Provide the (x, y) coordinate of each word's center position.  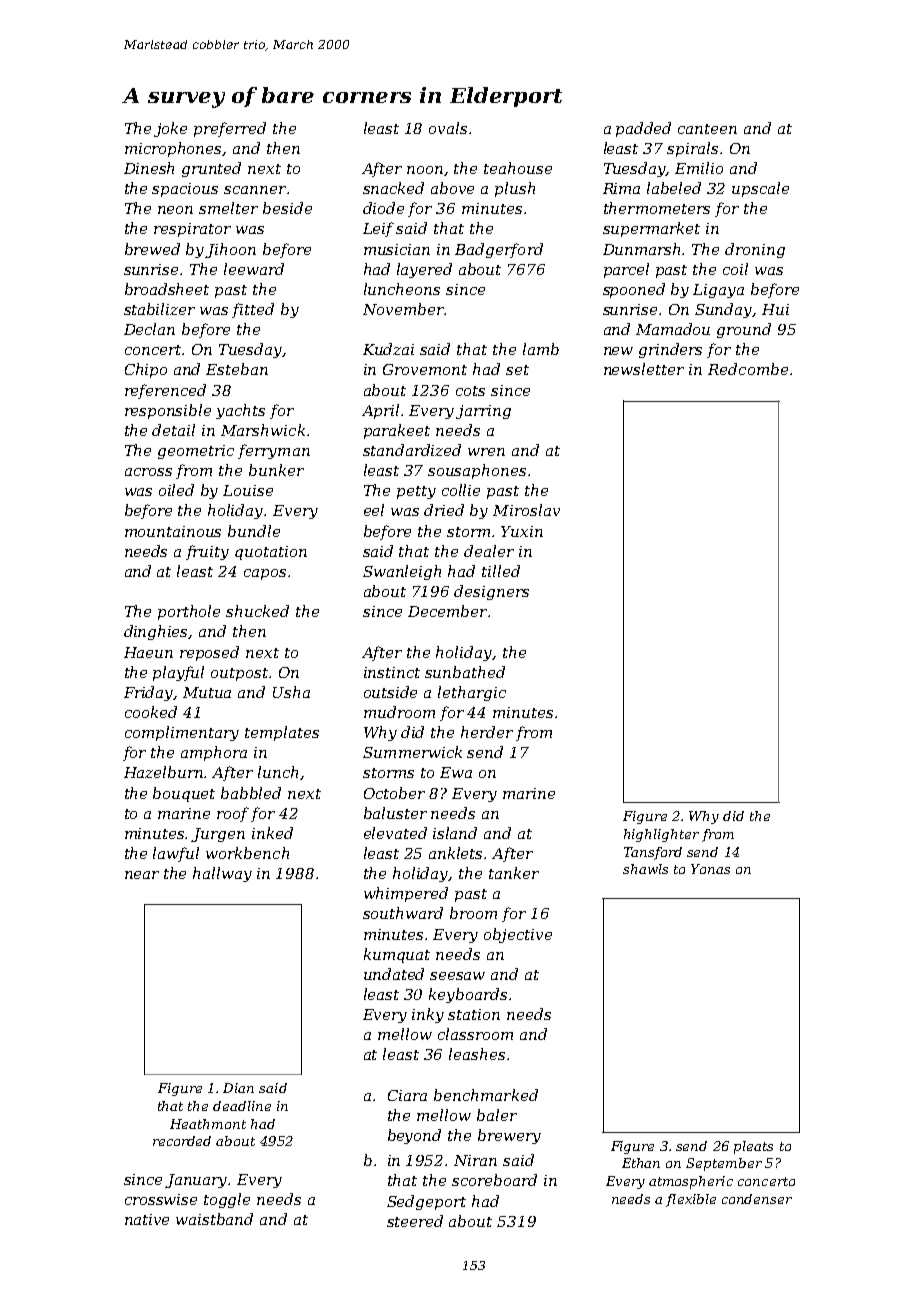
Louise (248, 490)
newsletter (644, 369)
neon (175, 210)
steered (415, 1221)
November (403, 309)
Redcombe (748, 369)
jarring (483, 412)
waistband (214, 1219)
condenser (757, 1199)
